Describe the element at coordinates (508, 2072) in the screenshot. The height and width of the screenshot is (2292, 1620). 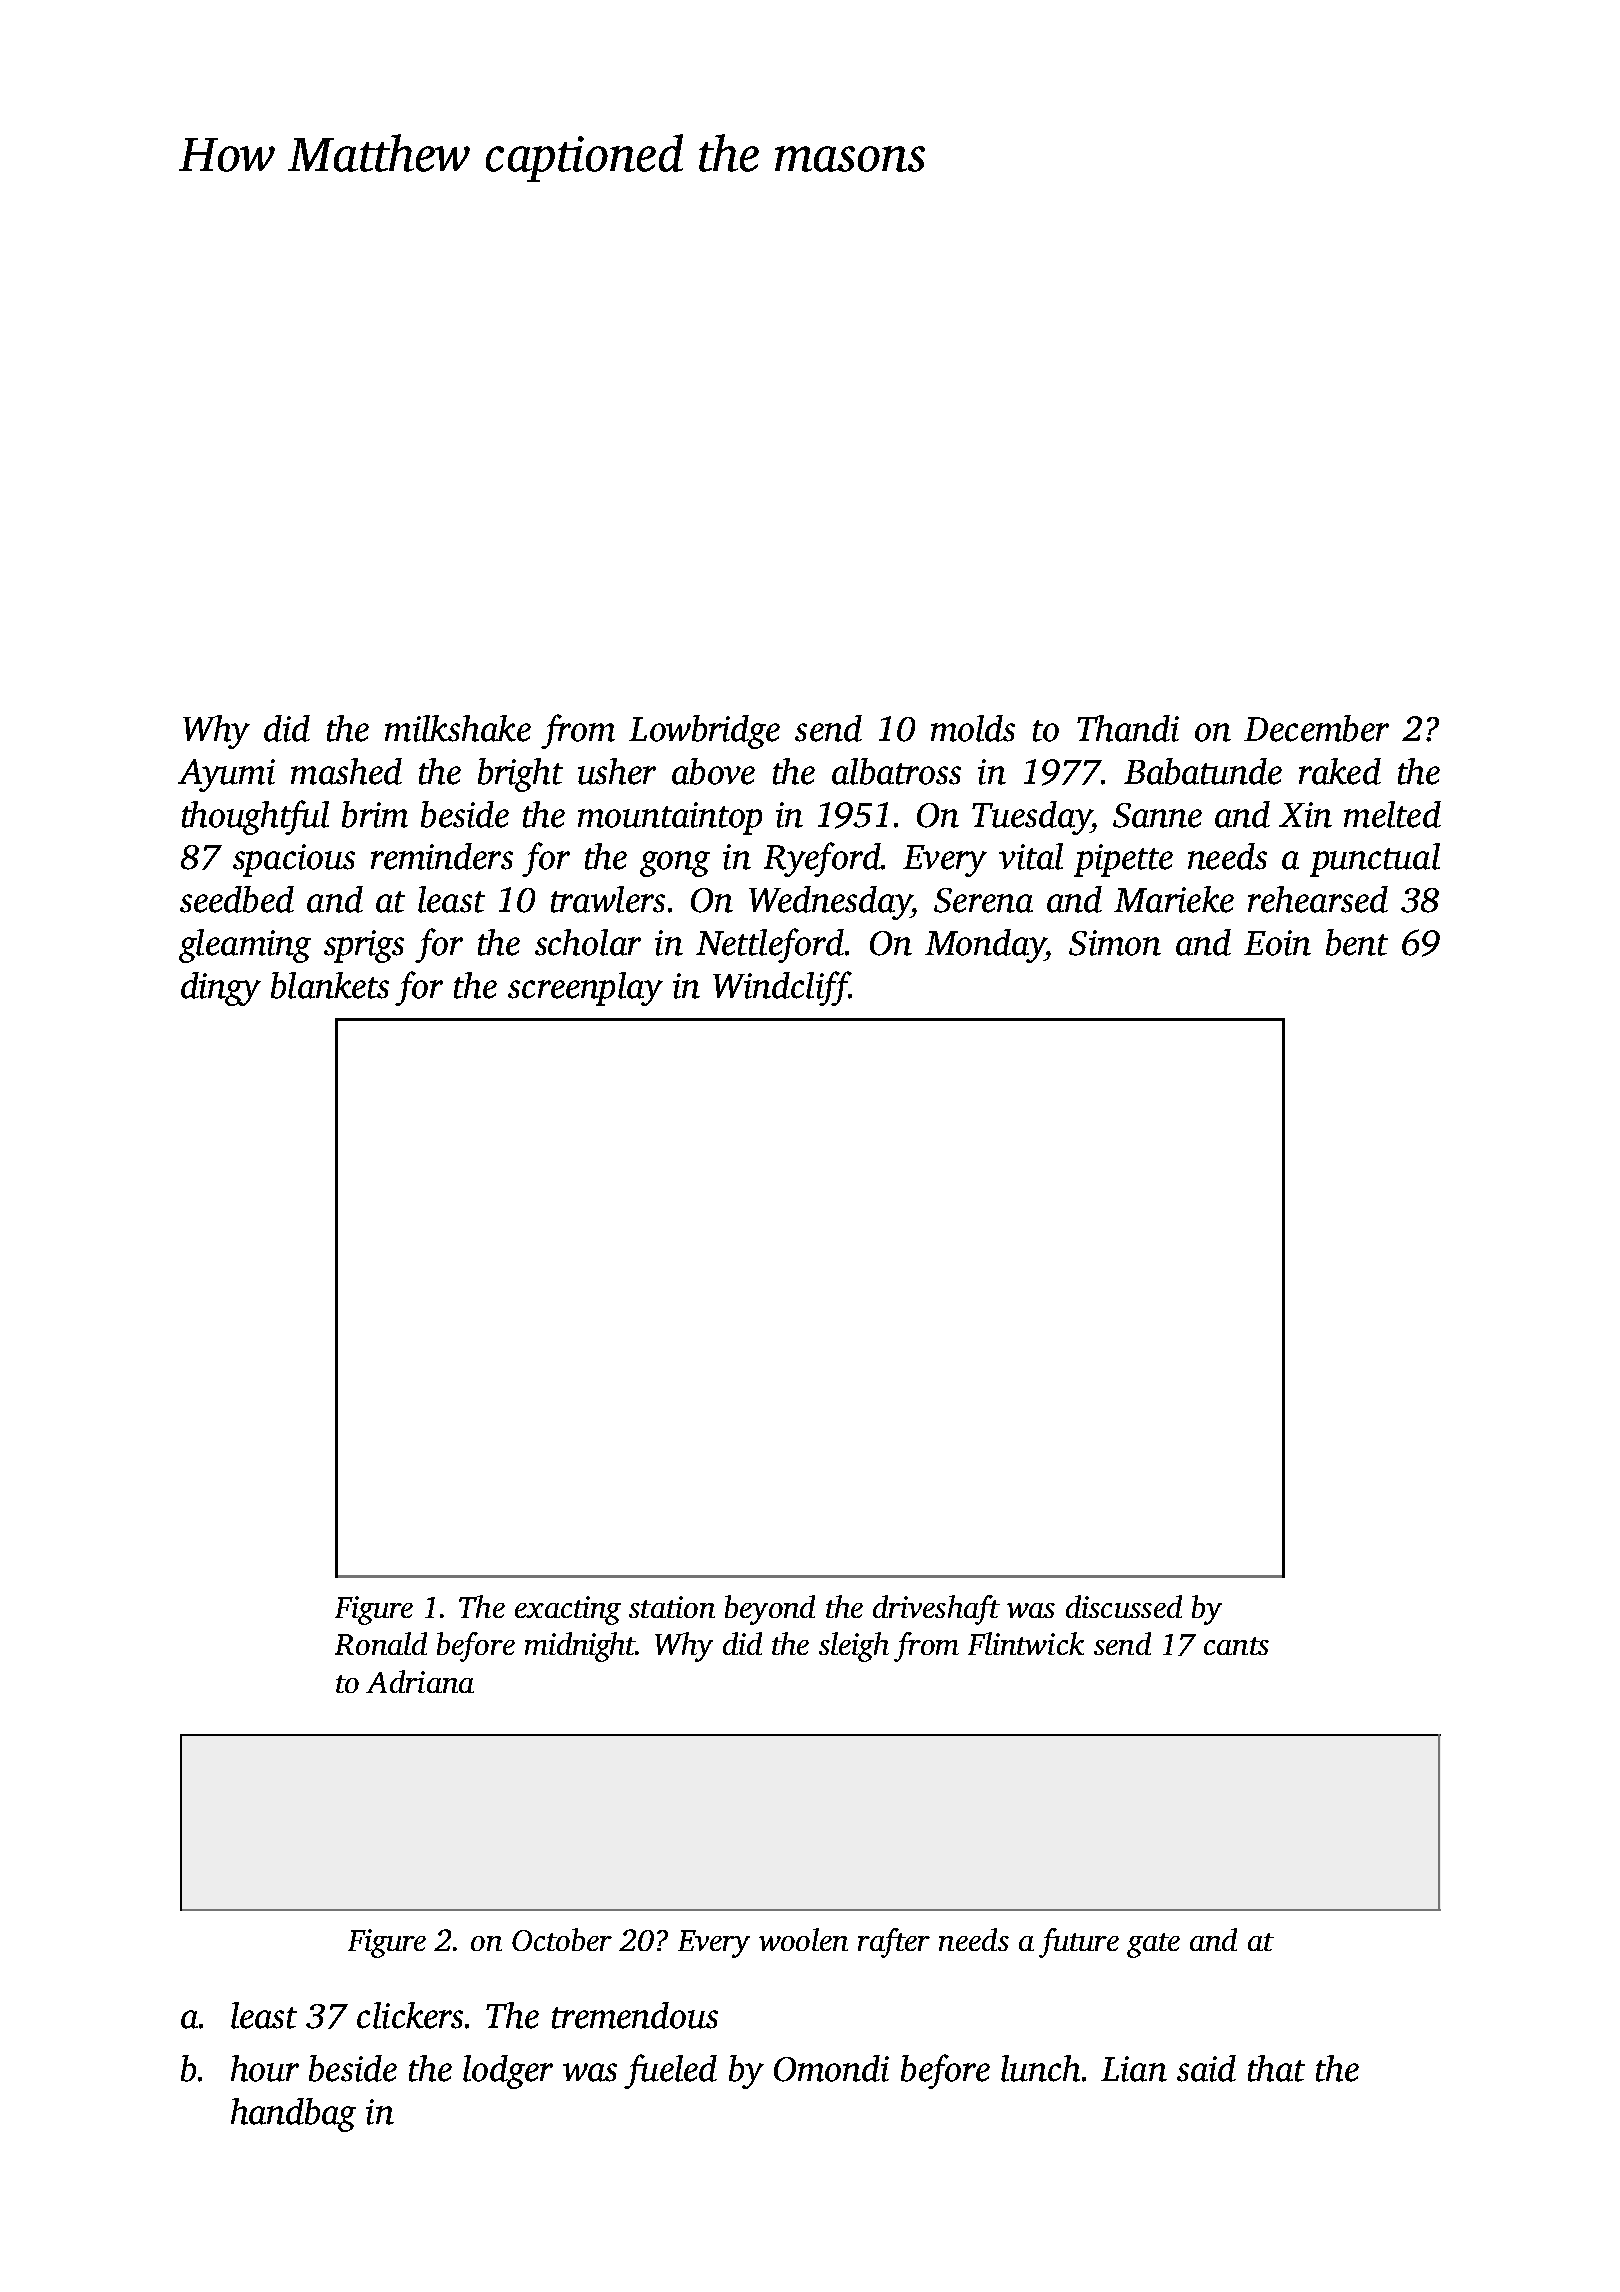
I see `lodger` at that location.
